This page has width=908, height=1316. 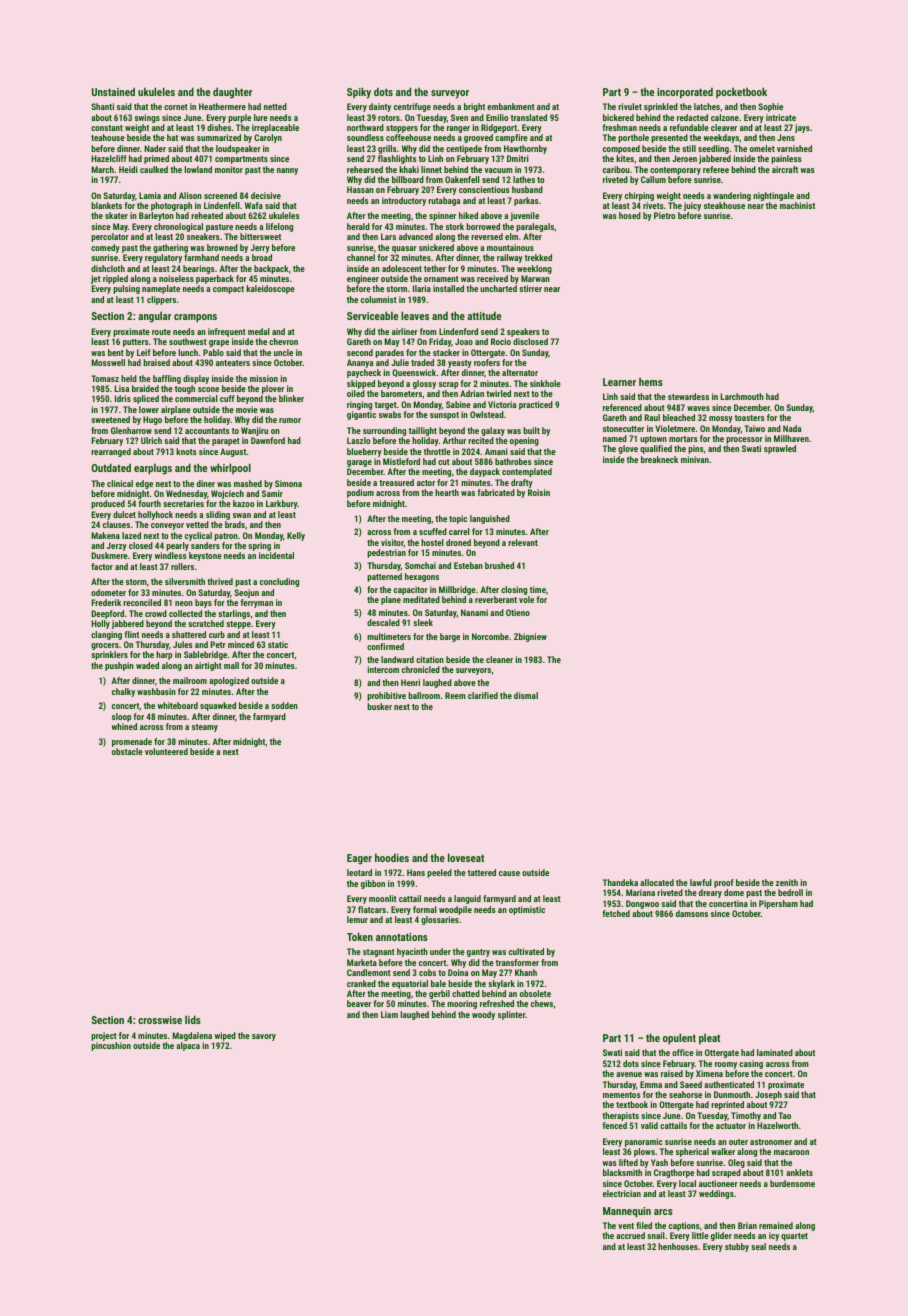 I want to click on steamy, so click(x=205, y=728).
